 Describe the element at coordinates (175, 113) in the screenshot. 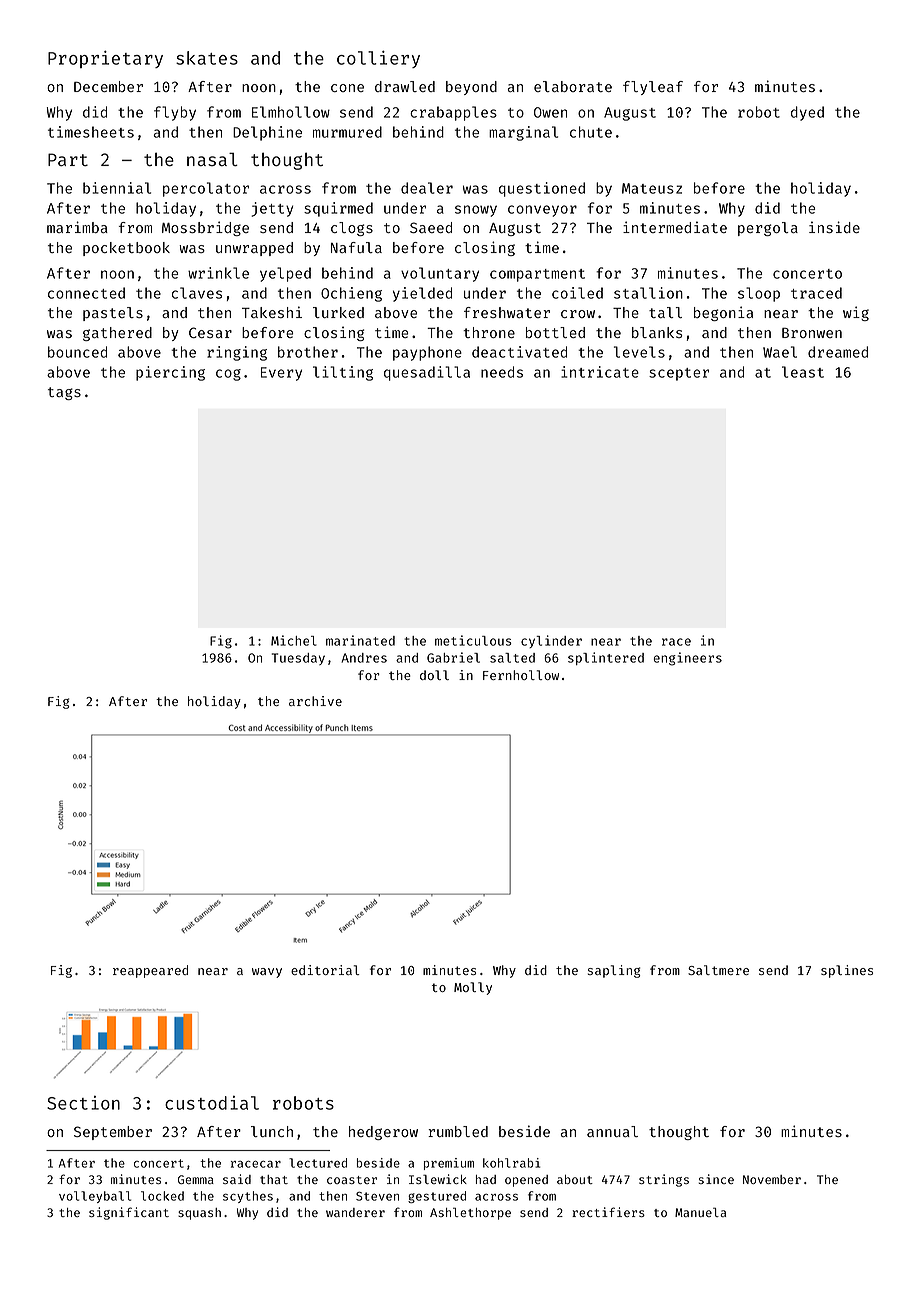

I see `flyby` at that location.
